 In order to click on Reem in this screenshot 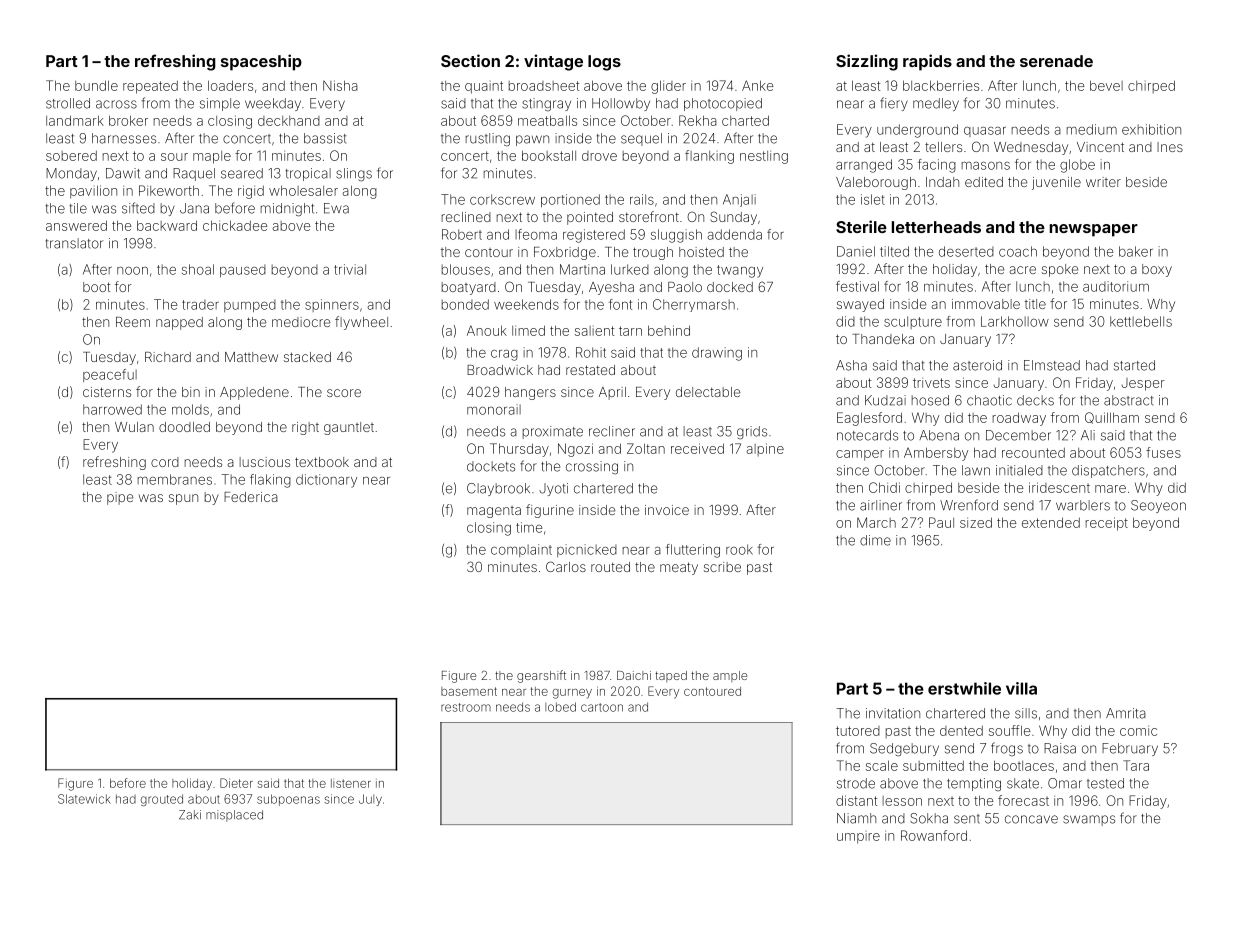, I will do `click(133, 322)`.
